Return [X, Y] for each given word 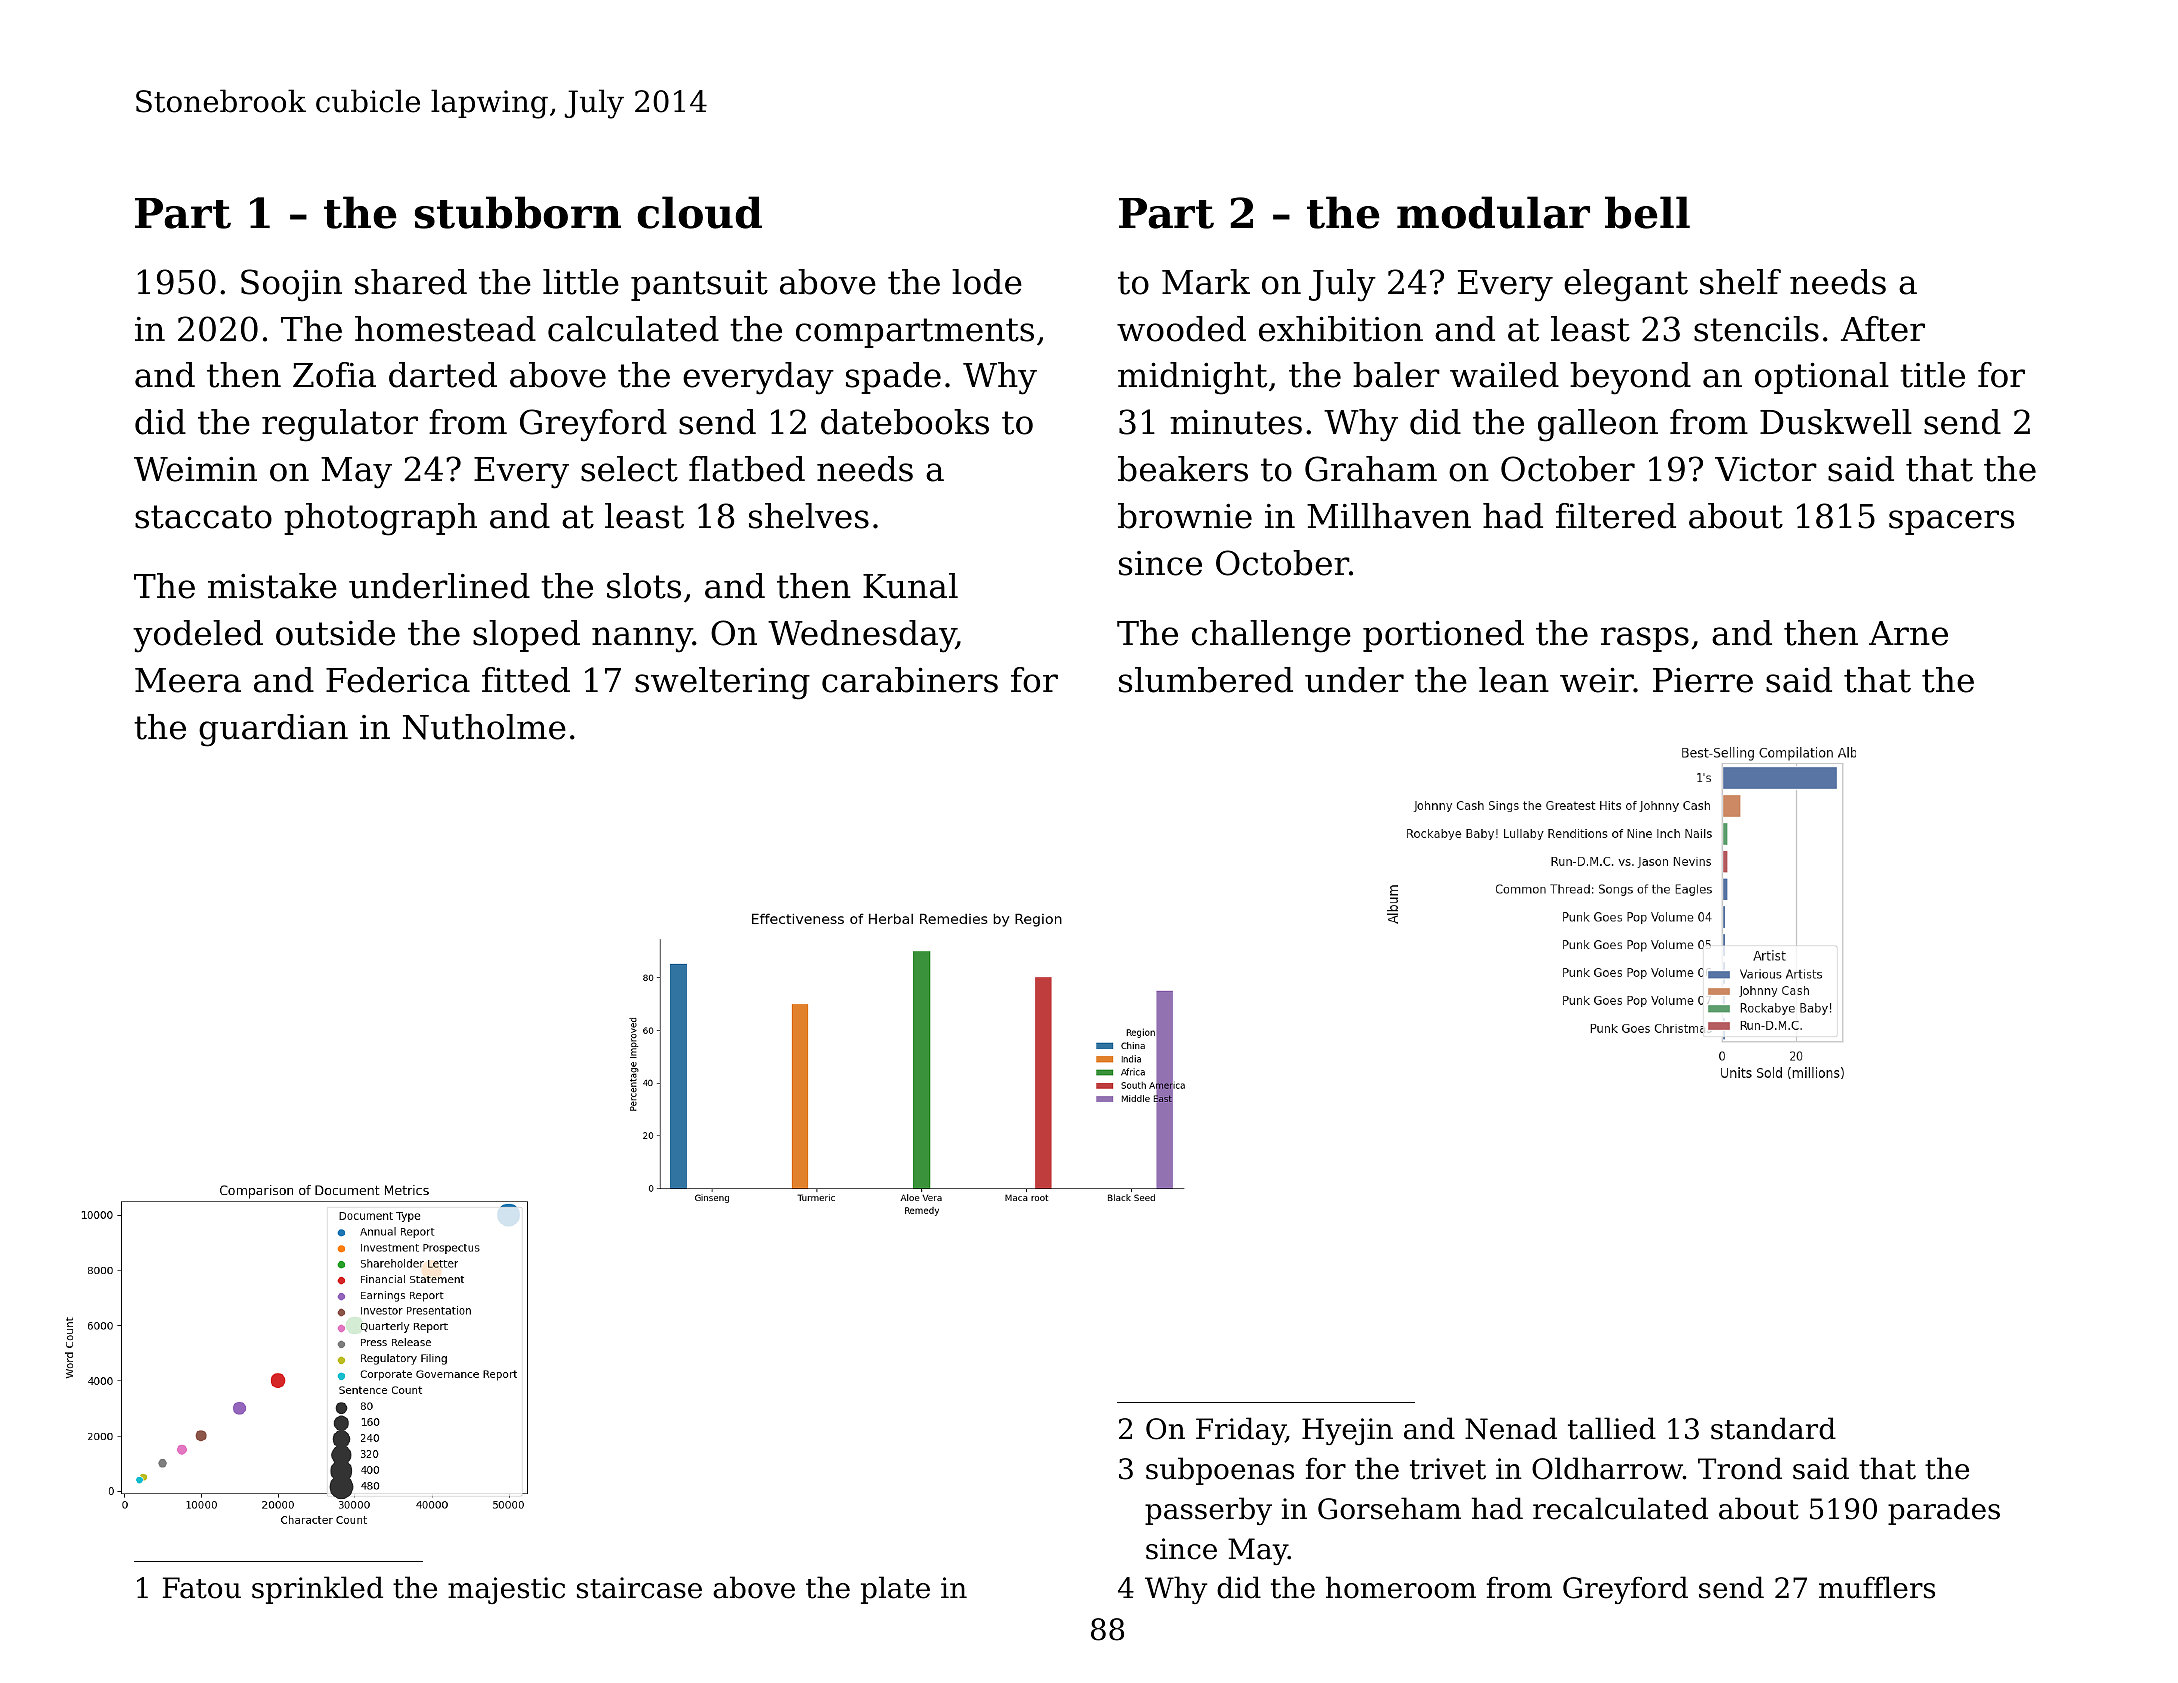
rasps [1645, 639]
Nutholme [484, 727]
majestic [506, 1590]
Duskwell [1836, 422]
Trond [1740, 1468]
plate [895, 1590]
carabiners [910, 680]
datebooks [905, 422]
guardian [273, 730]
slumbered [1206, 680]
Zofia [334, 375]
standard [1773, 1428]
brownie [1185, 516]
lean [1514, 680]
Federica [398, 680]
